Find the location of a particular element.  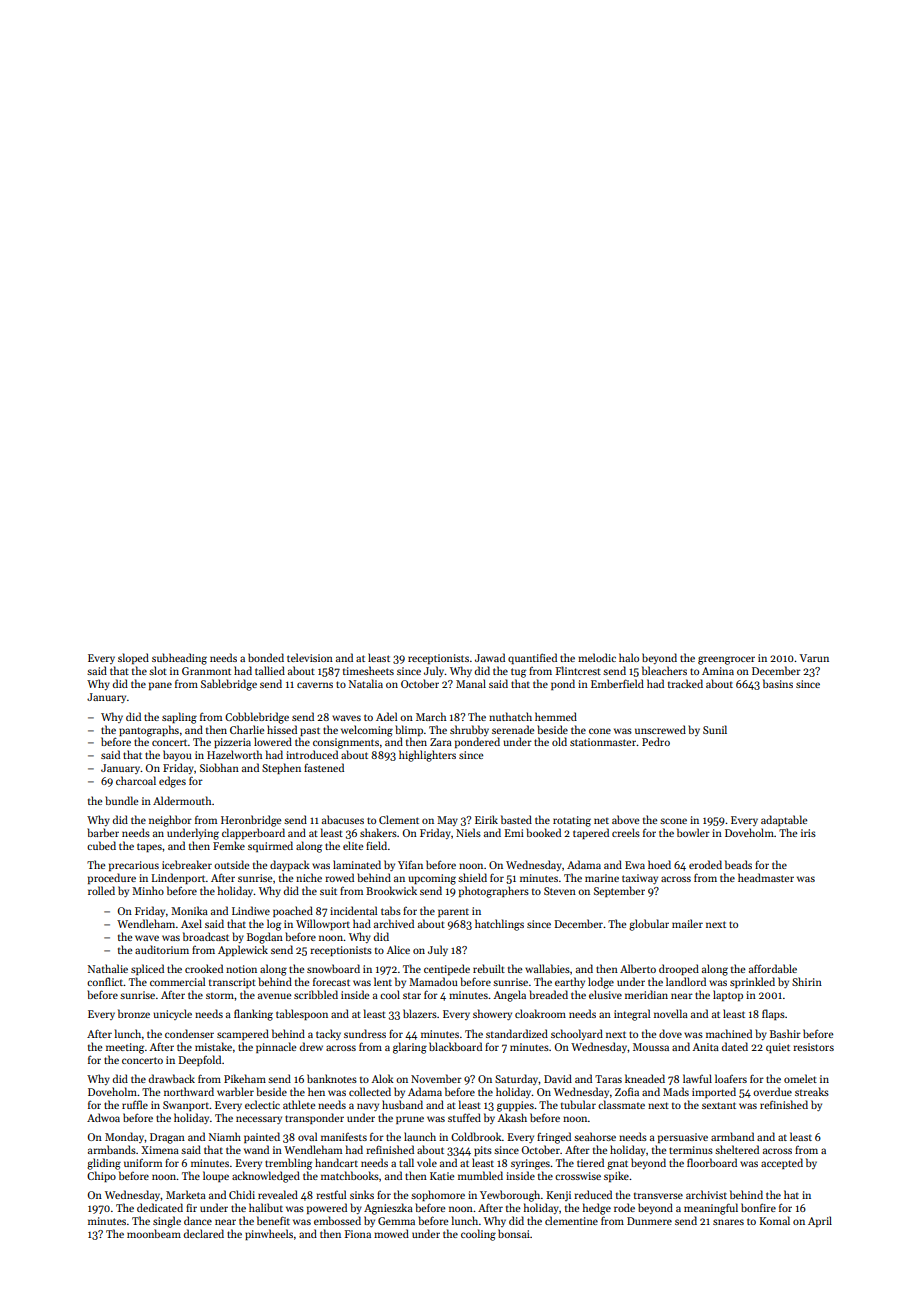

hatchlings is located at coordinates (499, 925).
